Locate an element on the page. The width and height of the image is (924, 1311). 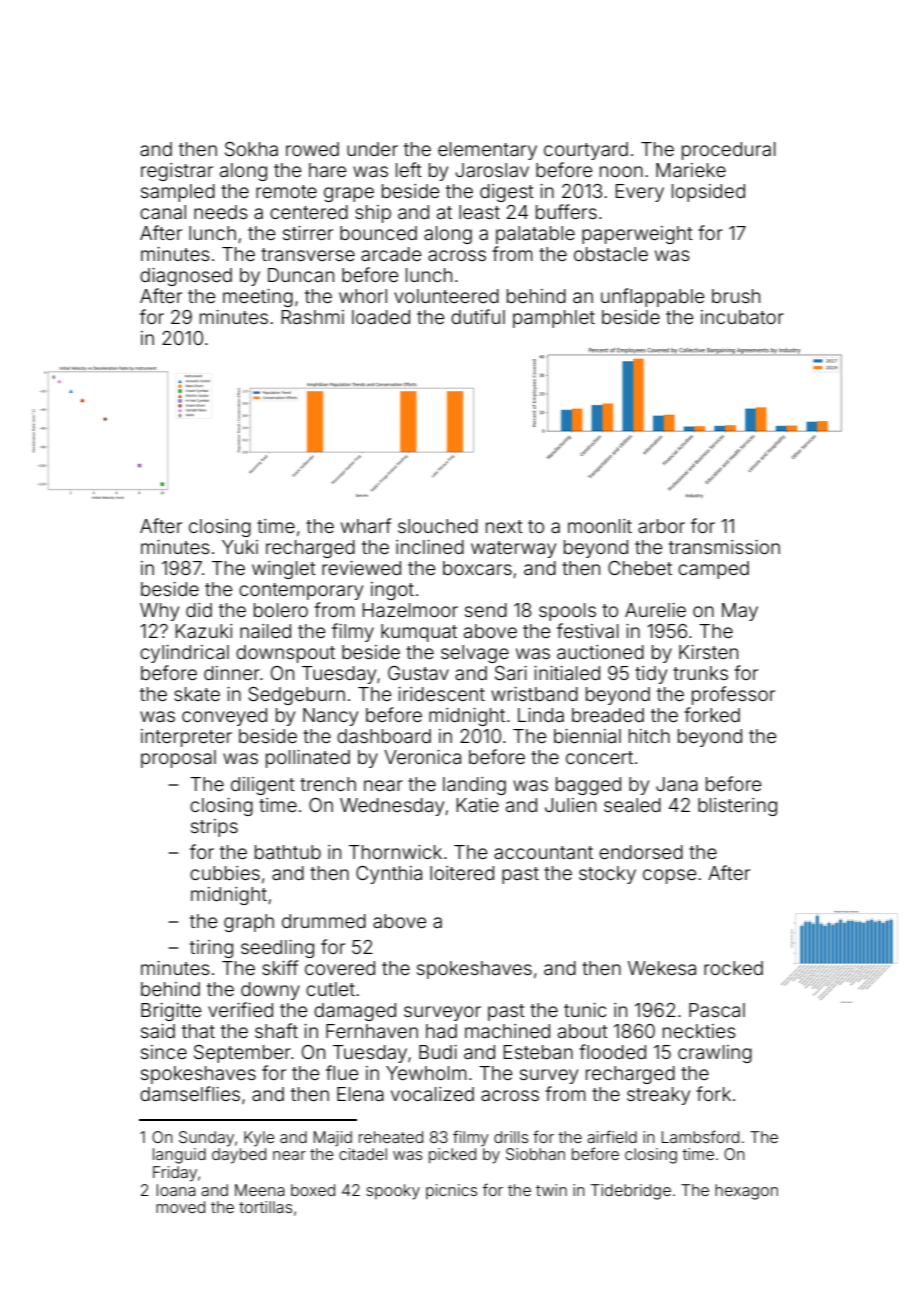
tiring is located at coordinates (211, 949).
